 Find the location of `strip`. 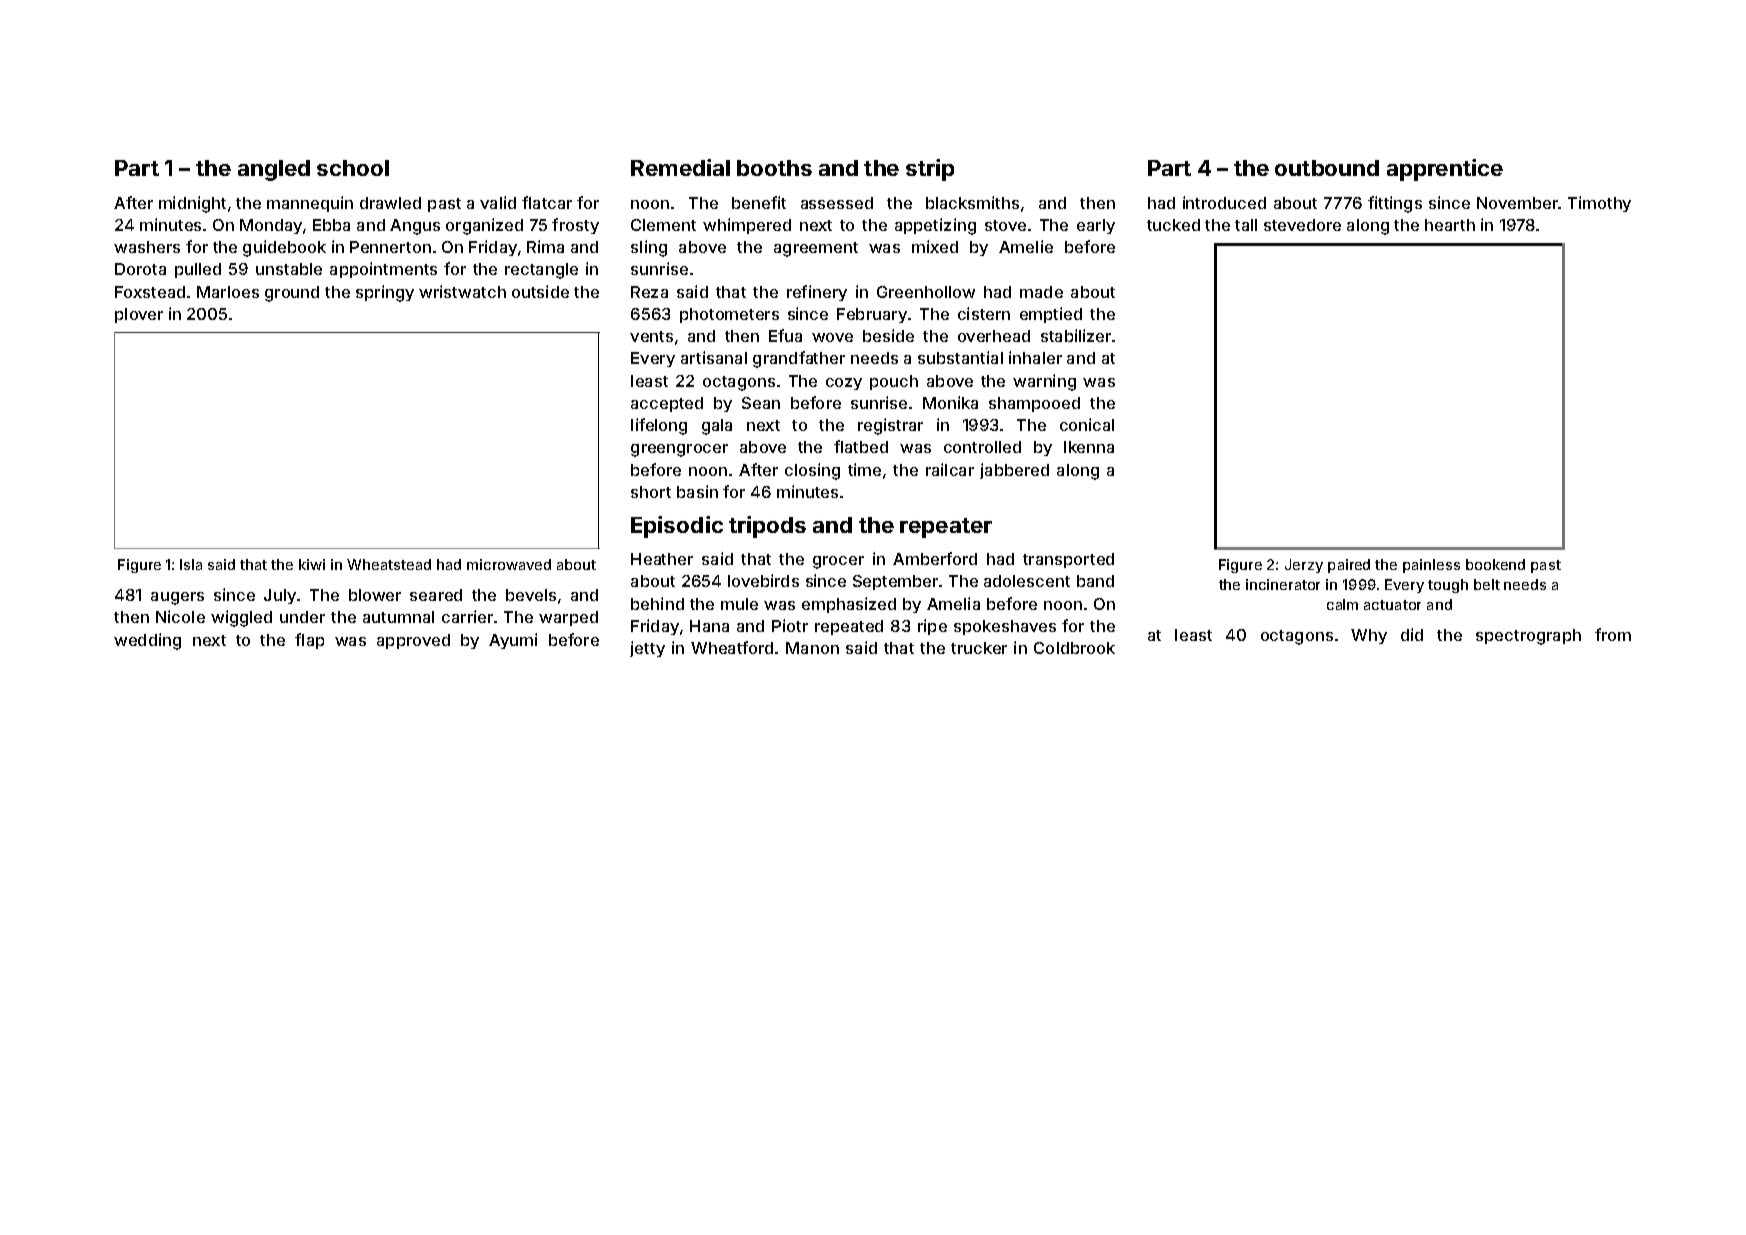

strip is located at coordinates (930, 170).
